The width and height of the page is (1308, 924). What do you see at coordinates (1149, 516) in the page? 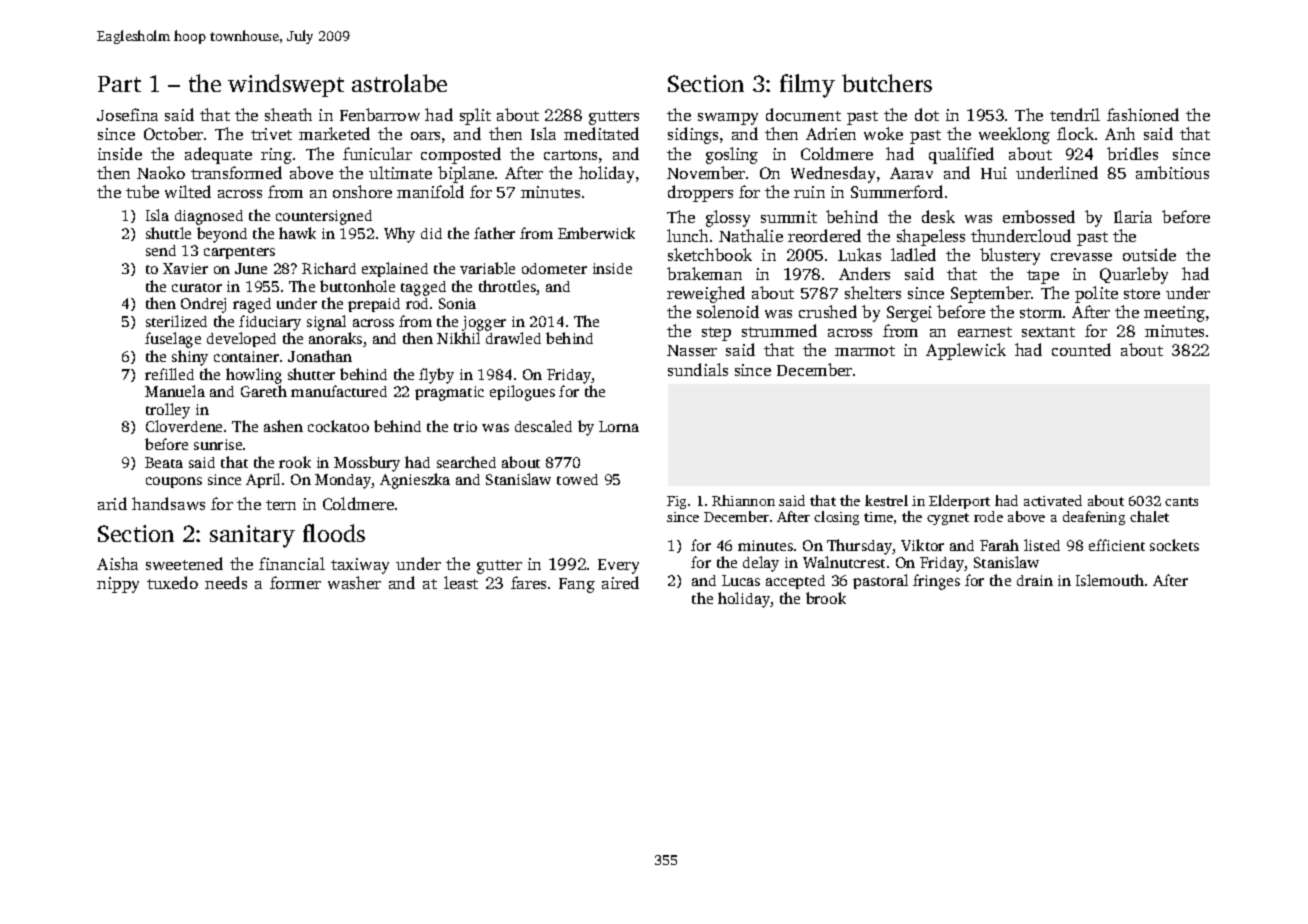
I see `chalet` at bounding box center [1149, 516].
